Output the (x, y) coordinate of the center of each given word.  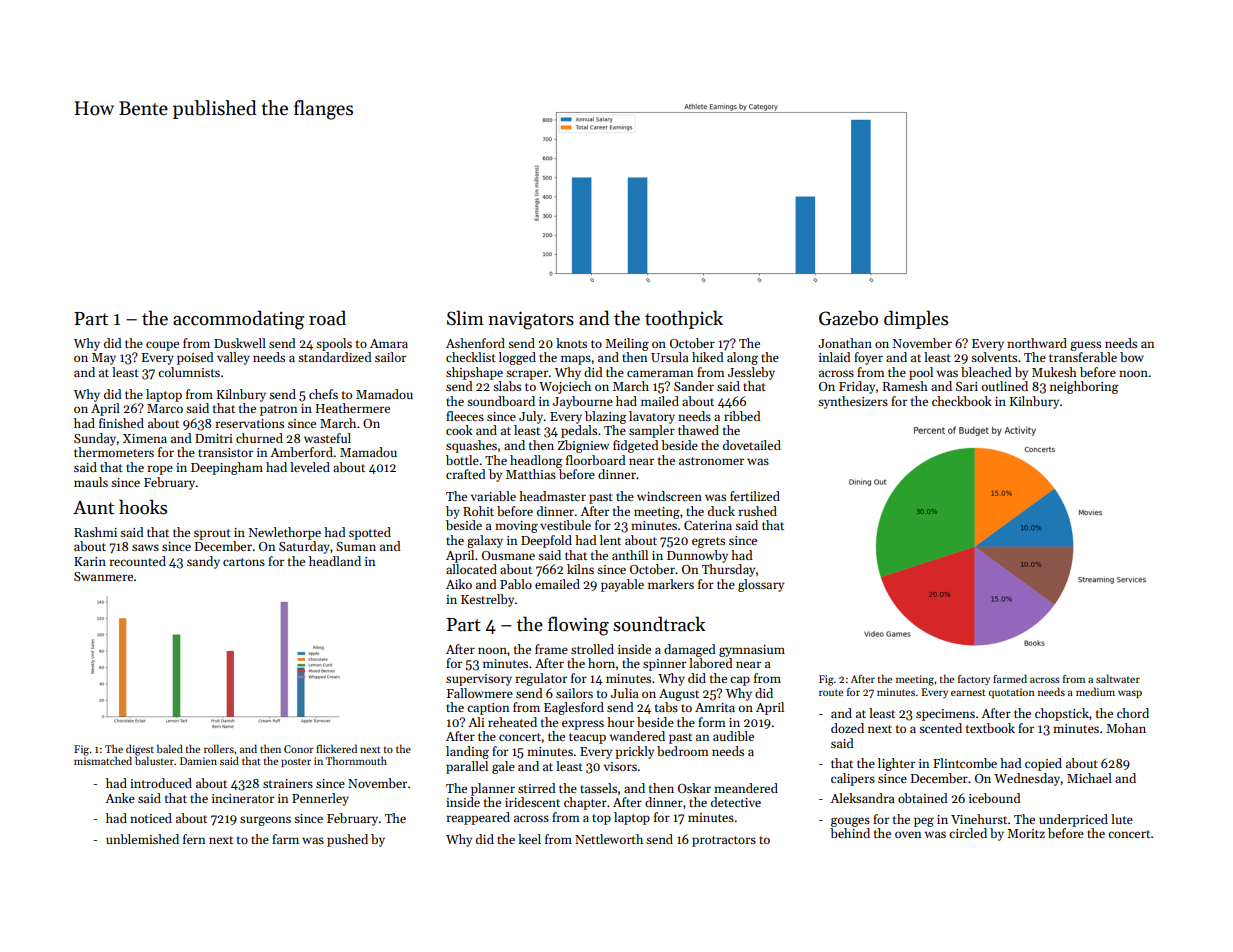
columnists (189, 372)
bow (1132, 357)
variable (493, 496)
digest (140, 750)
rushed (758, 511)
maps (576, 360)
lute (1122, 819)
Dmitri (214, 438)
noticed (151, 818)
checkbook (962, 401)
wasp (1130, 694)
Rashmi (95, 532)
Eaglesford (574, 708)
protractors (724, 841)
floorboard (596, 460)
